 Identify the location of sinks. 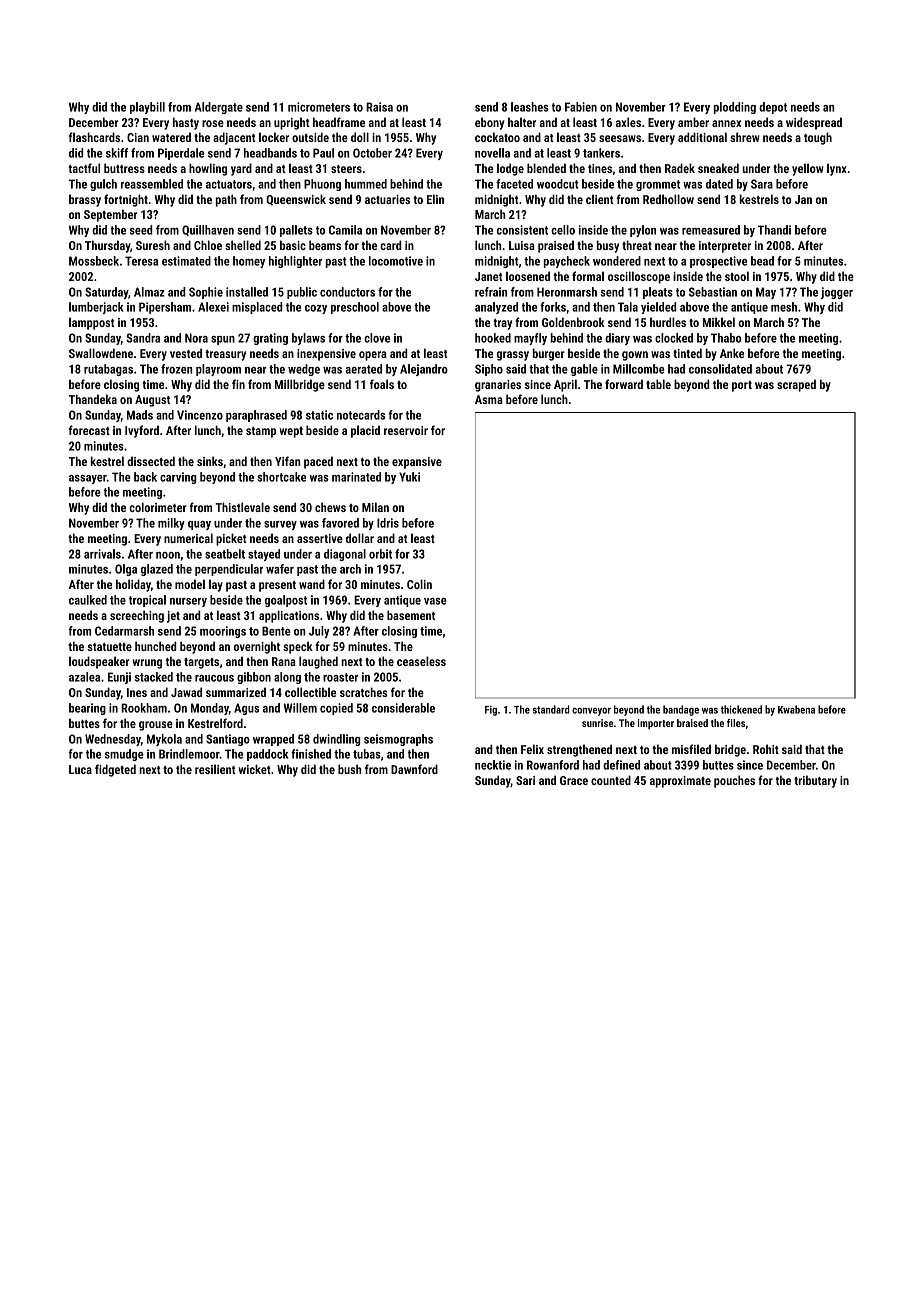
(210, 461).
